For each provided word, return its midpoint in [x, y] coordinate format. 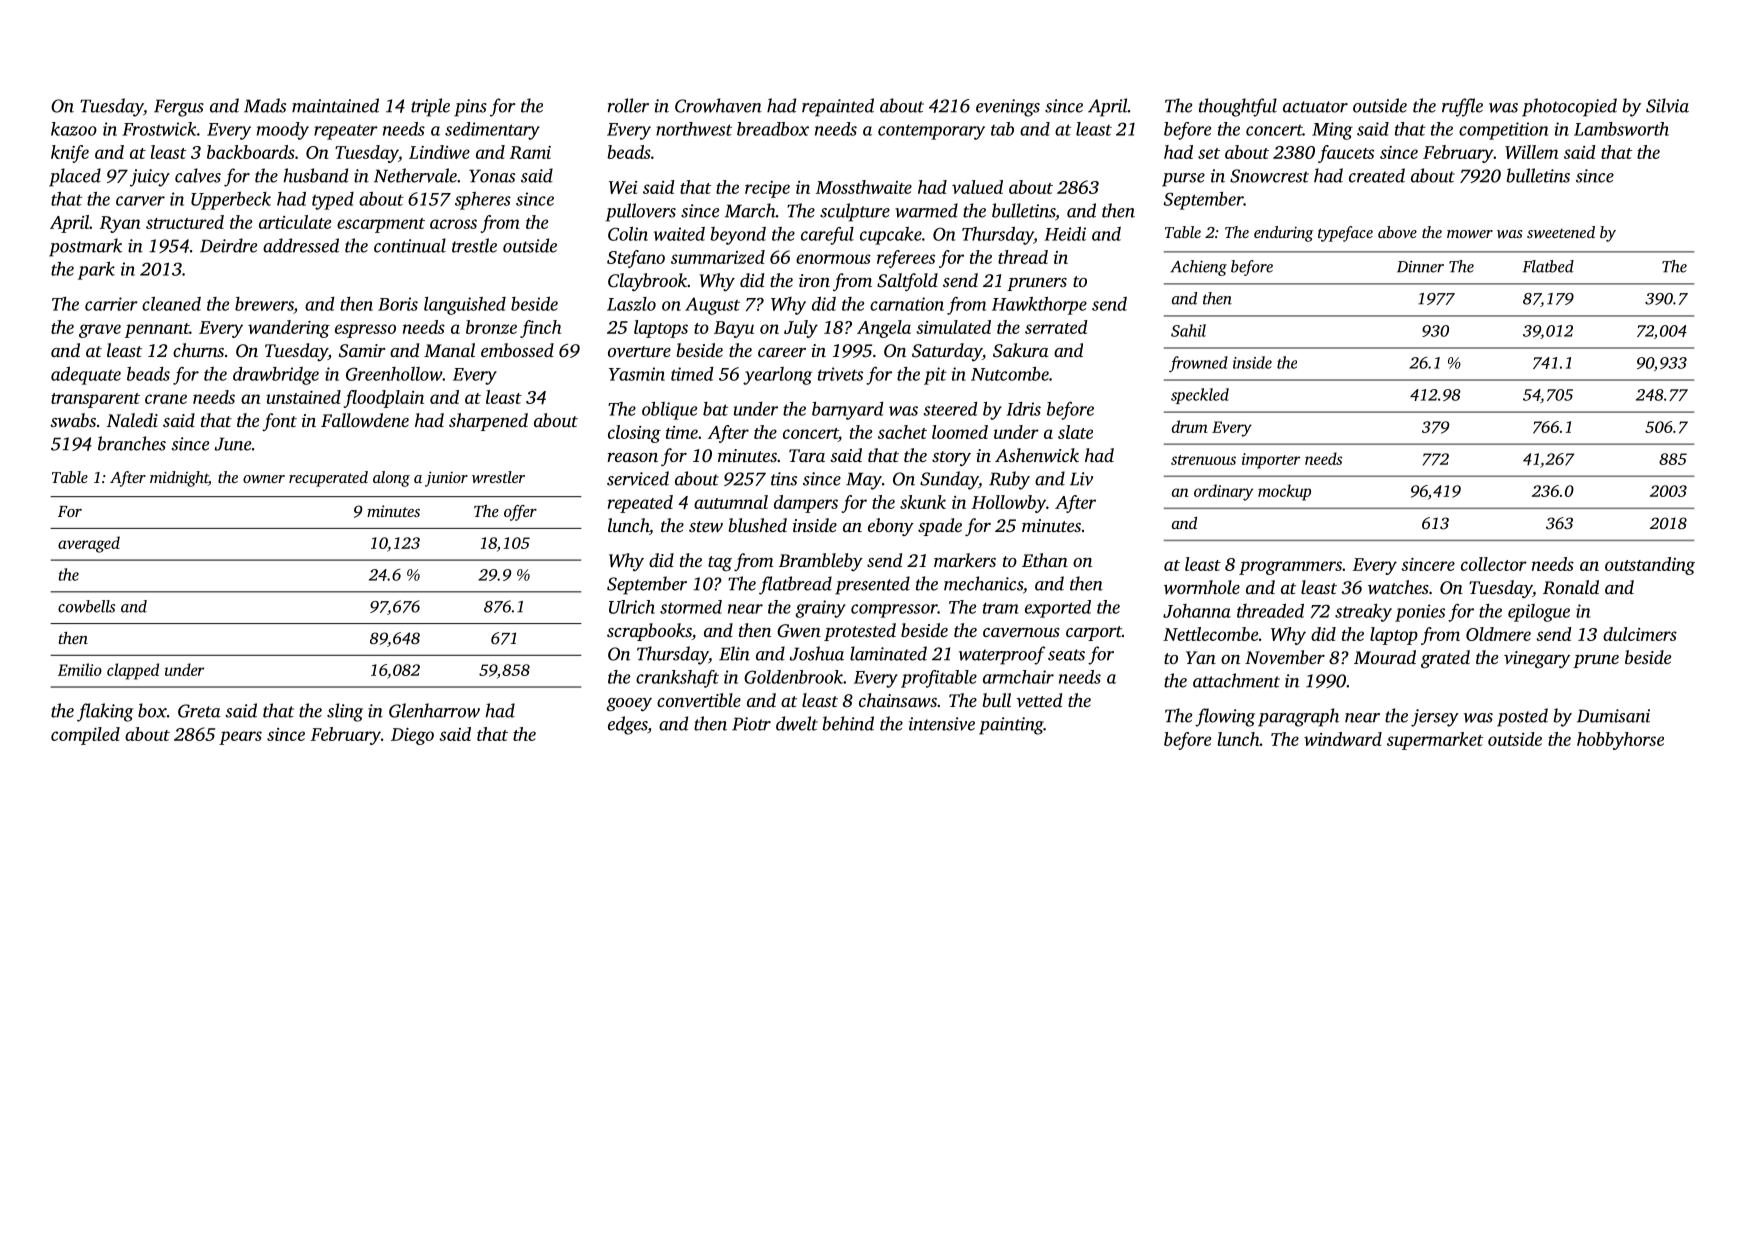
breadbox [773, 129]
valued [977, 187]
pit [935, 376]
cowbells [86, 606]
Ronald [1571, 587]
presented [872, 585]
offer [520, 513]
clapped [133, 671]
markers [965, 560]
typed [333, 201]
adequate [86, 376]
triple [430, 107]
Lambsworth [1621, 129]
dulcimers [1640, 634]
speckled [1200, 396]
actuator [1315, 107]
